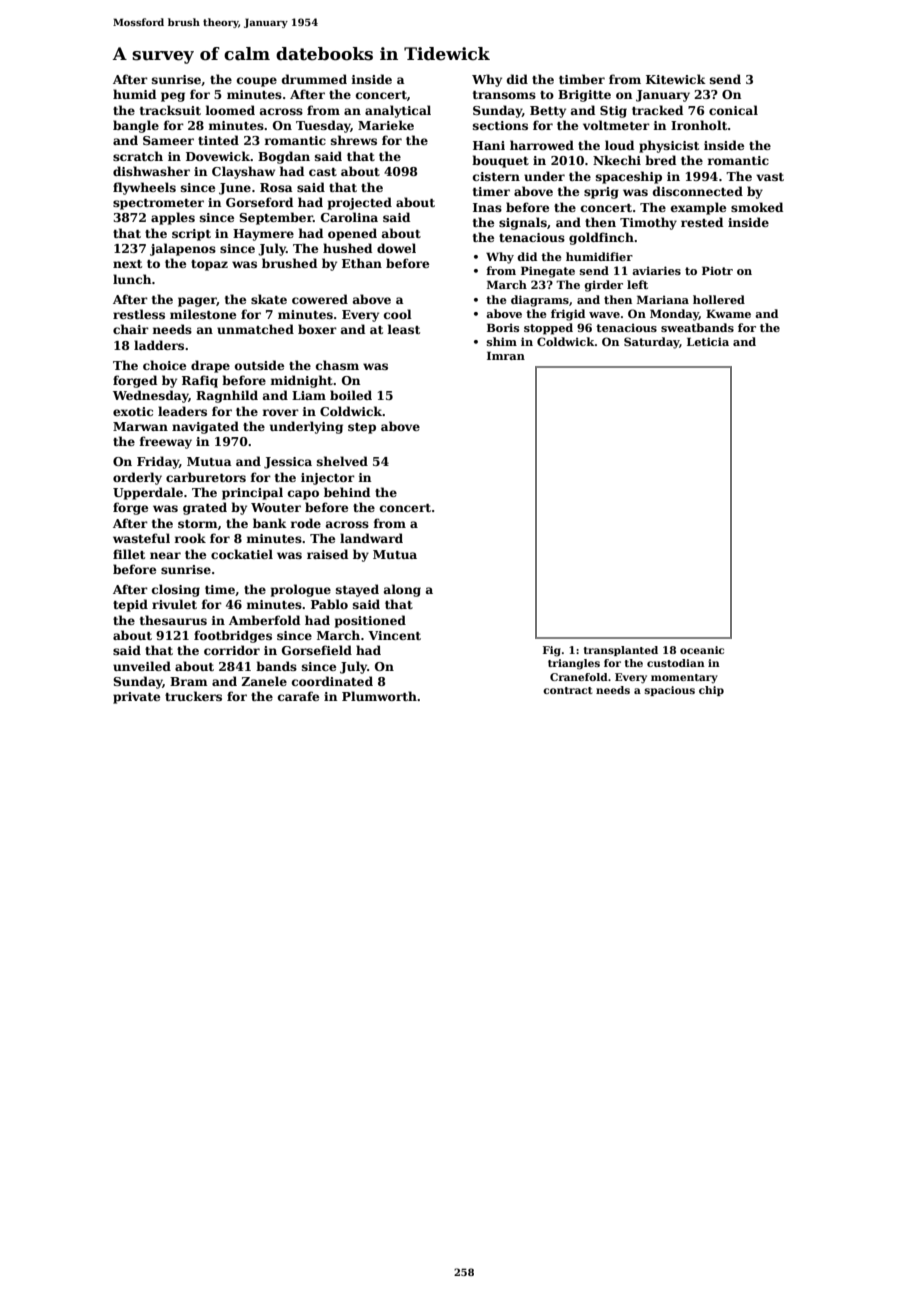 The height and width of the screenshot is (1316, 908). I want to click on behind, so click(347, 492).
